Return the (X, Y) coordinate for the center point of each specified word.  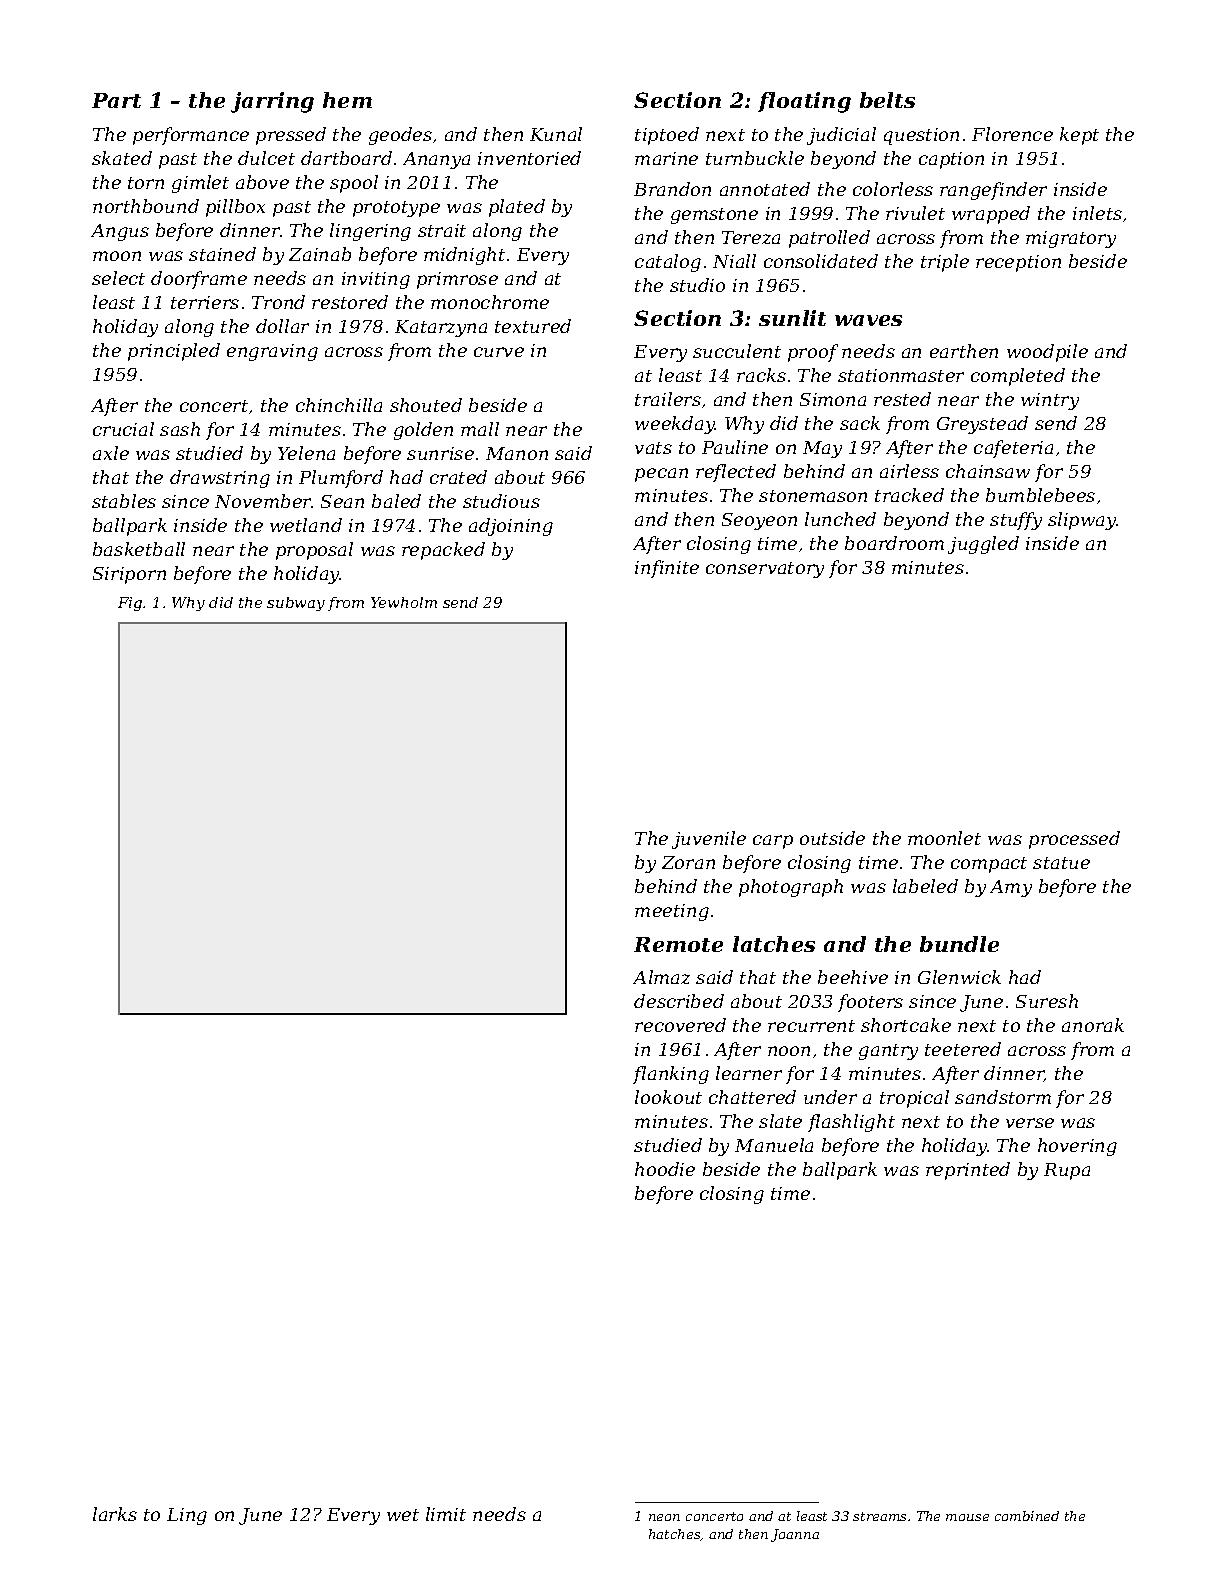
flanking (671, 1075)
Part (116, 100)
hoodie (665, 1169)
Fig (130, 604)
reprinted (968, 1171)
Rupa (1067, 1171)
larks (115, 1514)
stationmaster (901, 375)
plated (517, 208)
